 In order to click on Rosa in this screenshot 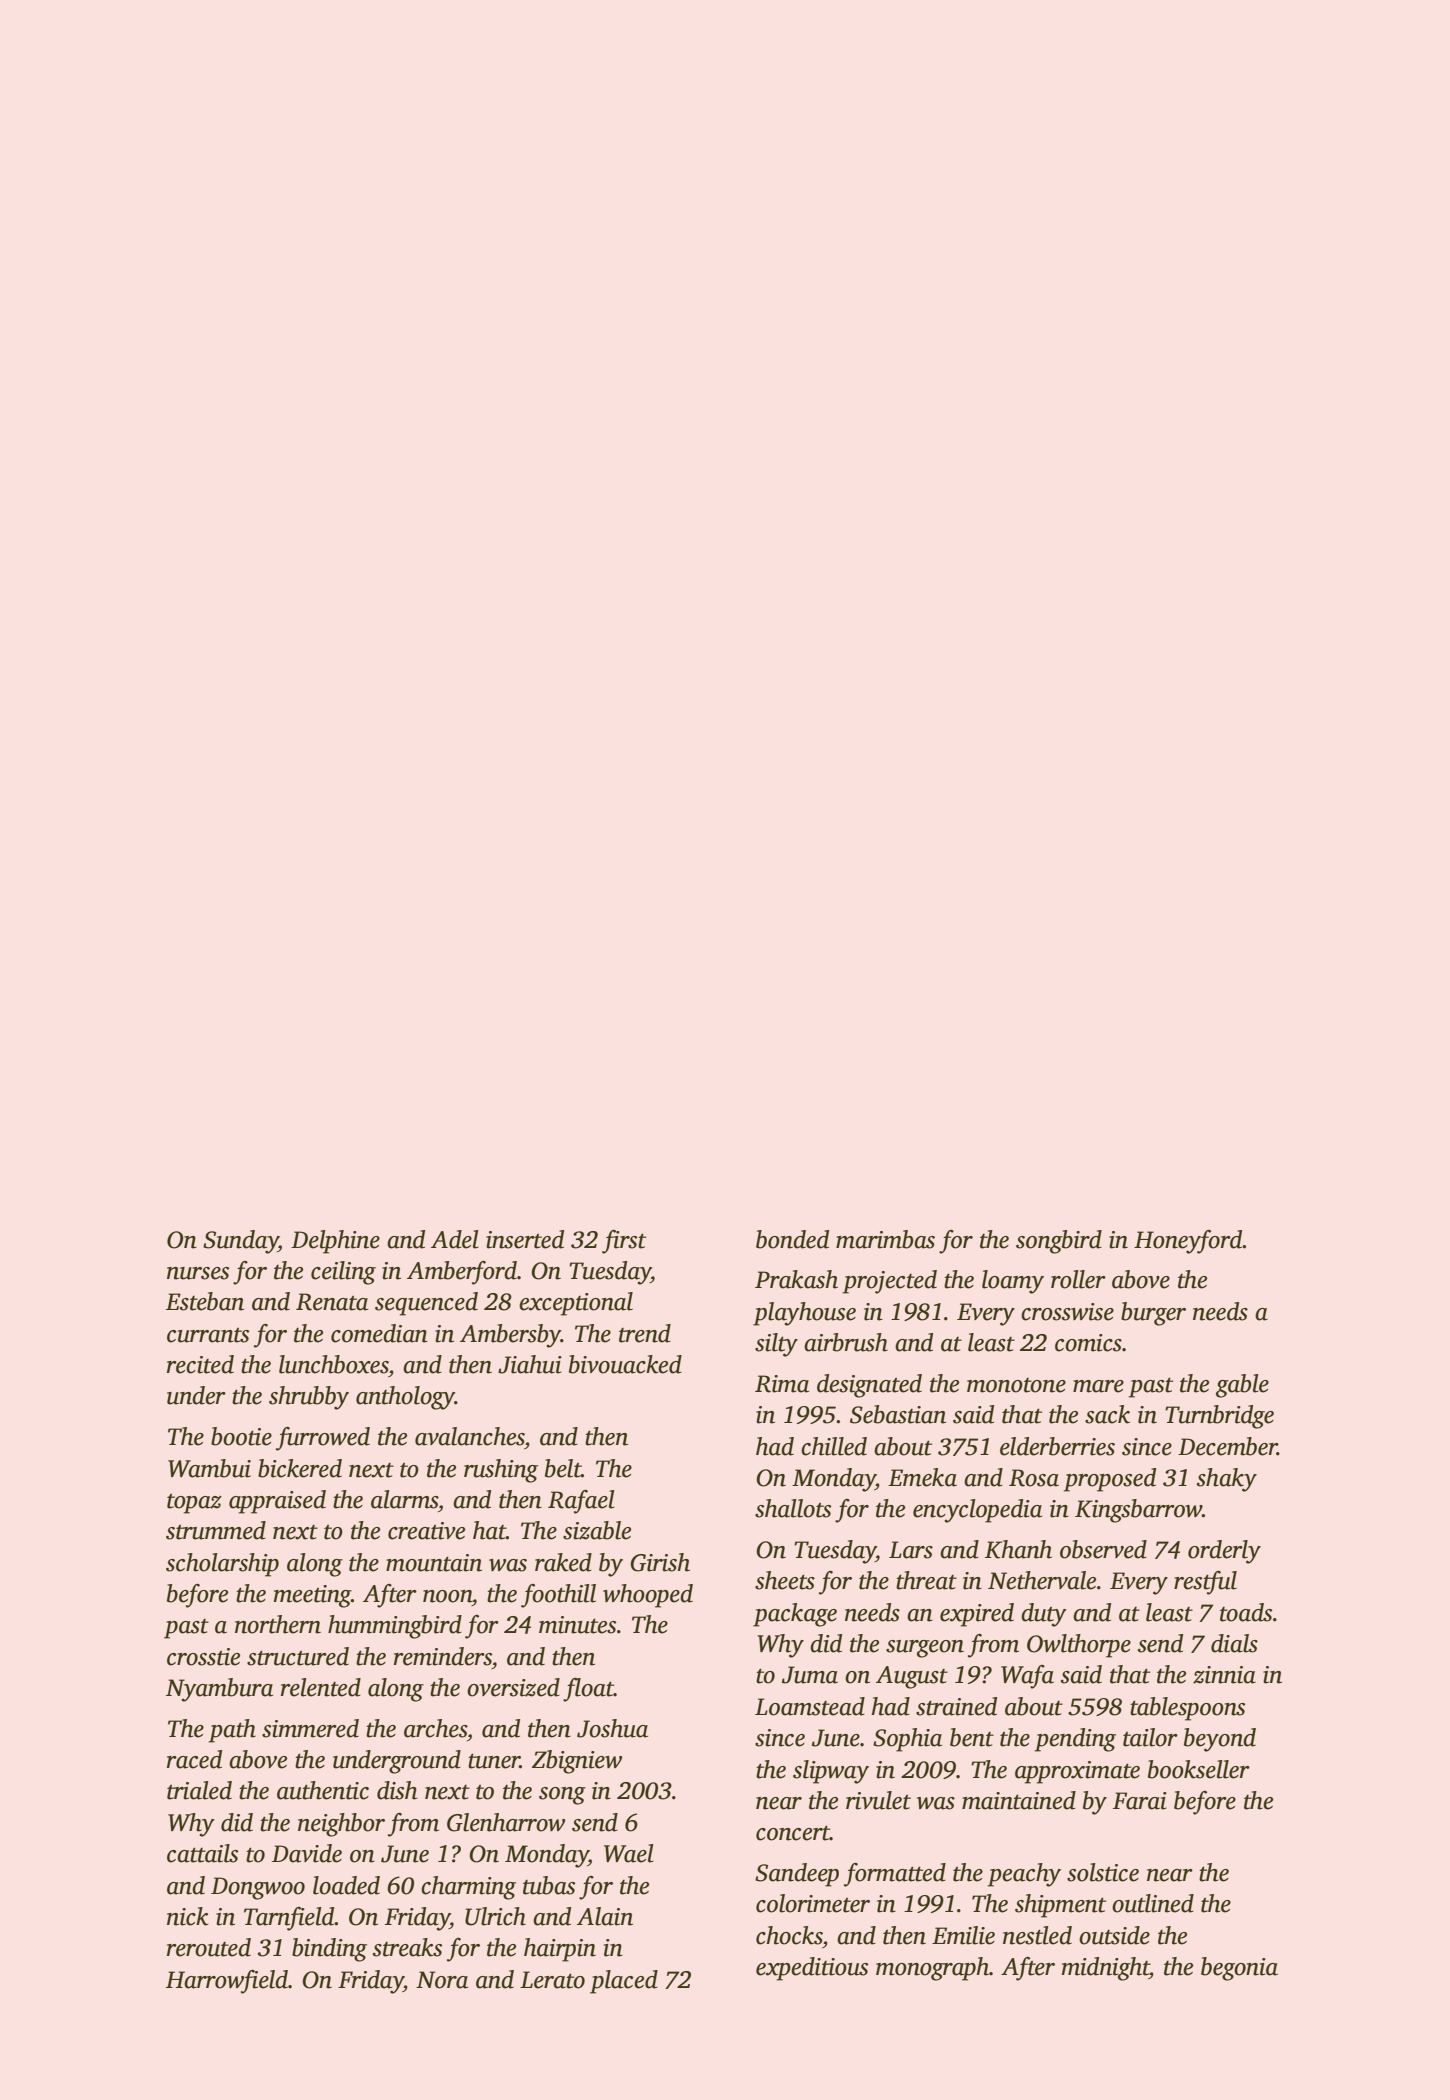, I will do `click(1034, 1478)`.
